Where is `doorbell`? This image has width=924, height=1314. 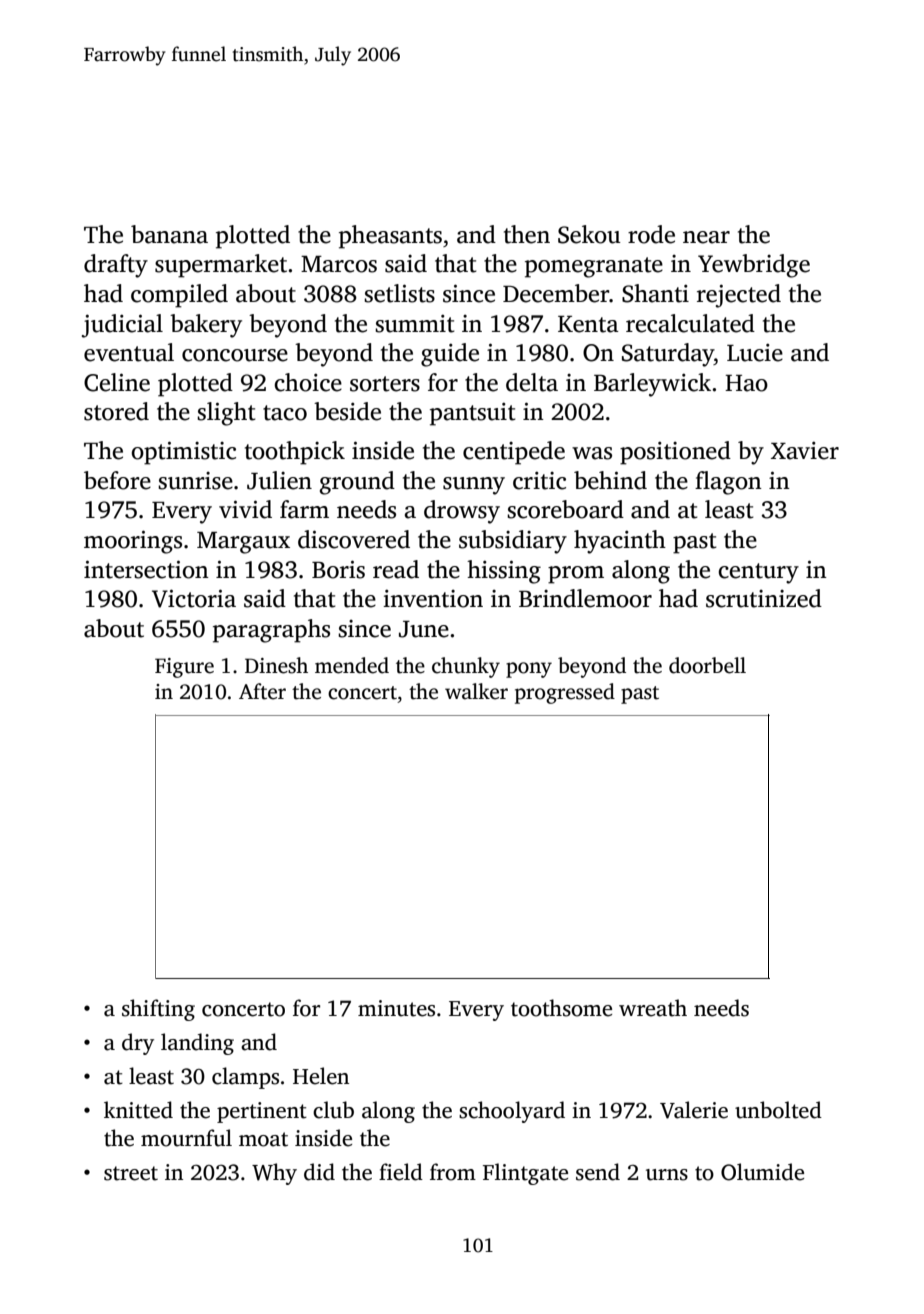 doorbell is located at coordinates (707, 665).
